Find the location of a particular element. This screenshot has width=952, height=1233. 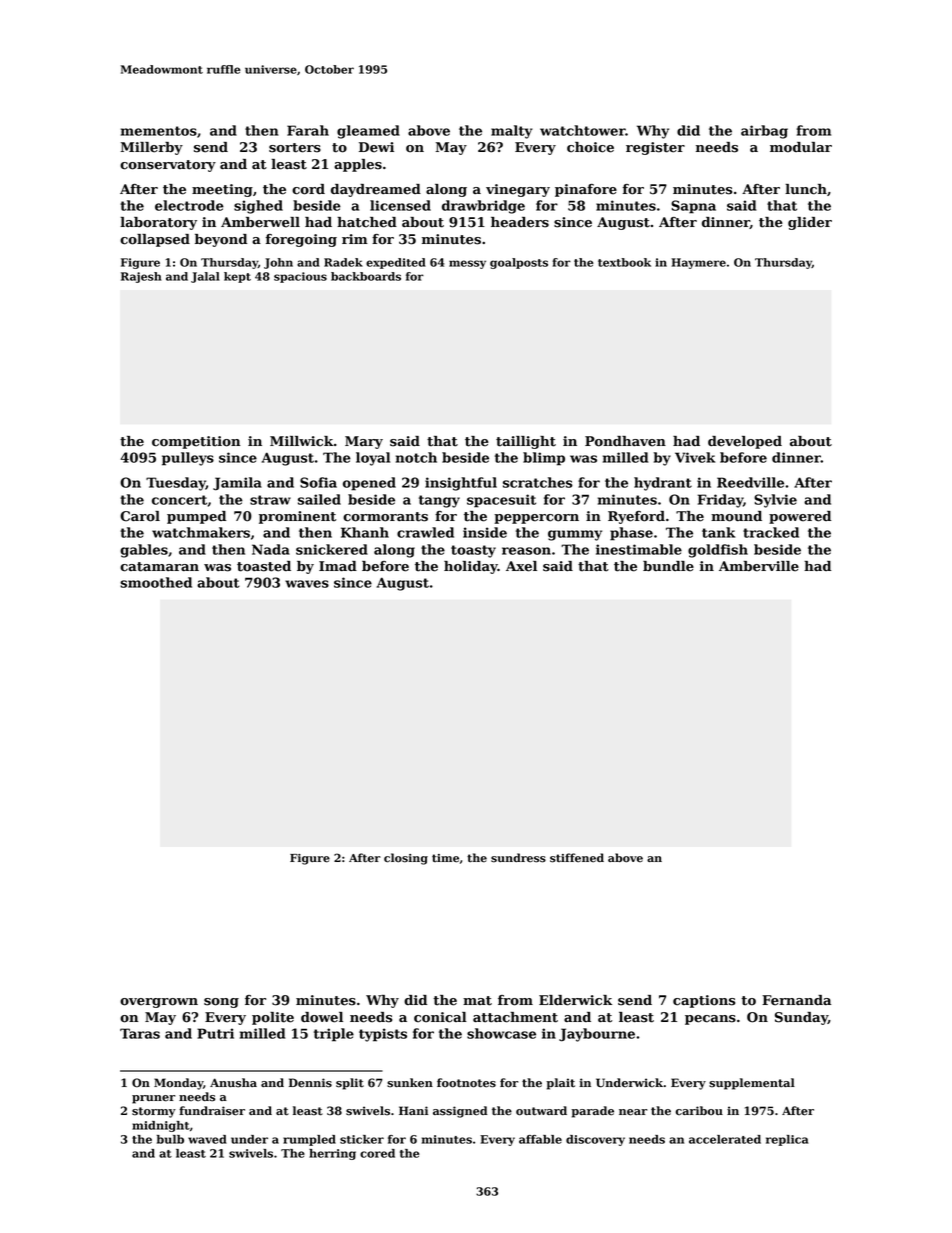

competition is located at coordinates (196, 442).
